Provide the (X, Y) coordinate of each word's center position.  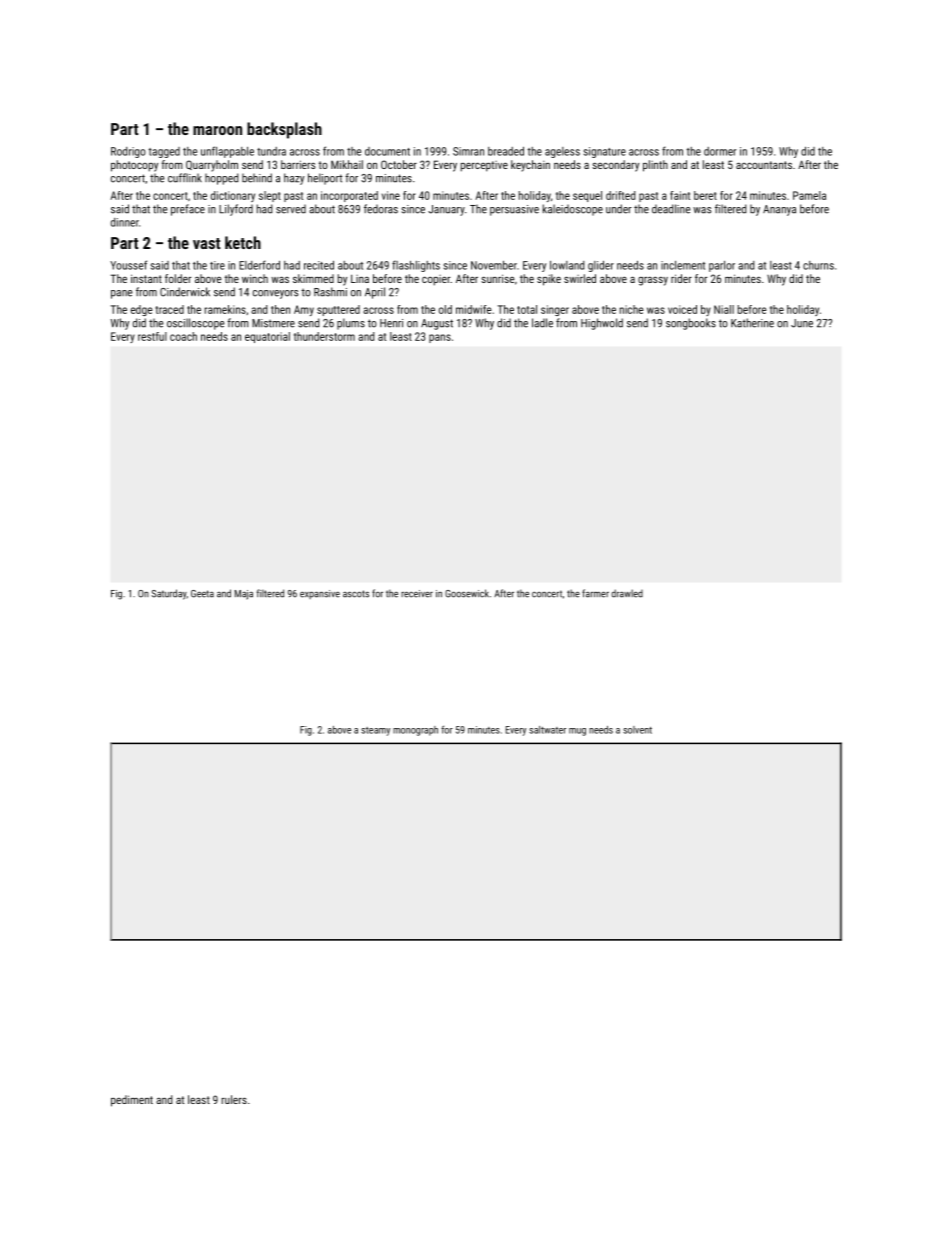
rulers (234, 1099)
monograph (415, 731)
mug (577, 732)
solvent (637, 730)
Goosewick (467, 593)
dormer (720, 151)
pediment (132, 1101)
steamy (375, 731)
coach (183, 336)
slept (270, 196)
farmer (595, 593)
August (437, 324)
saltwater (547, 730)
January (446, 210)
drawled (627, 593)
